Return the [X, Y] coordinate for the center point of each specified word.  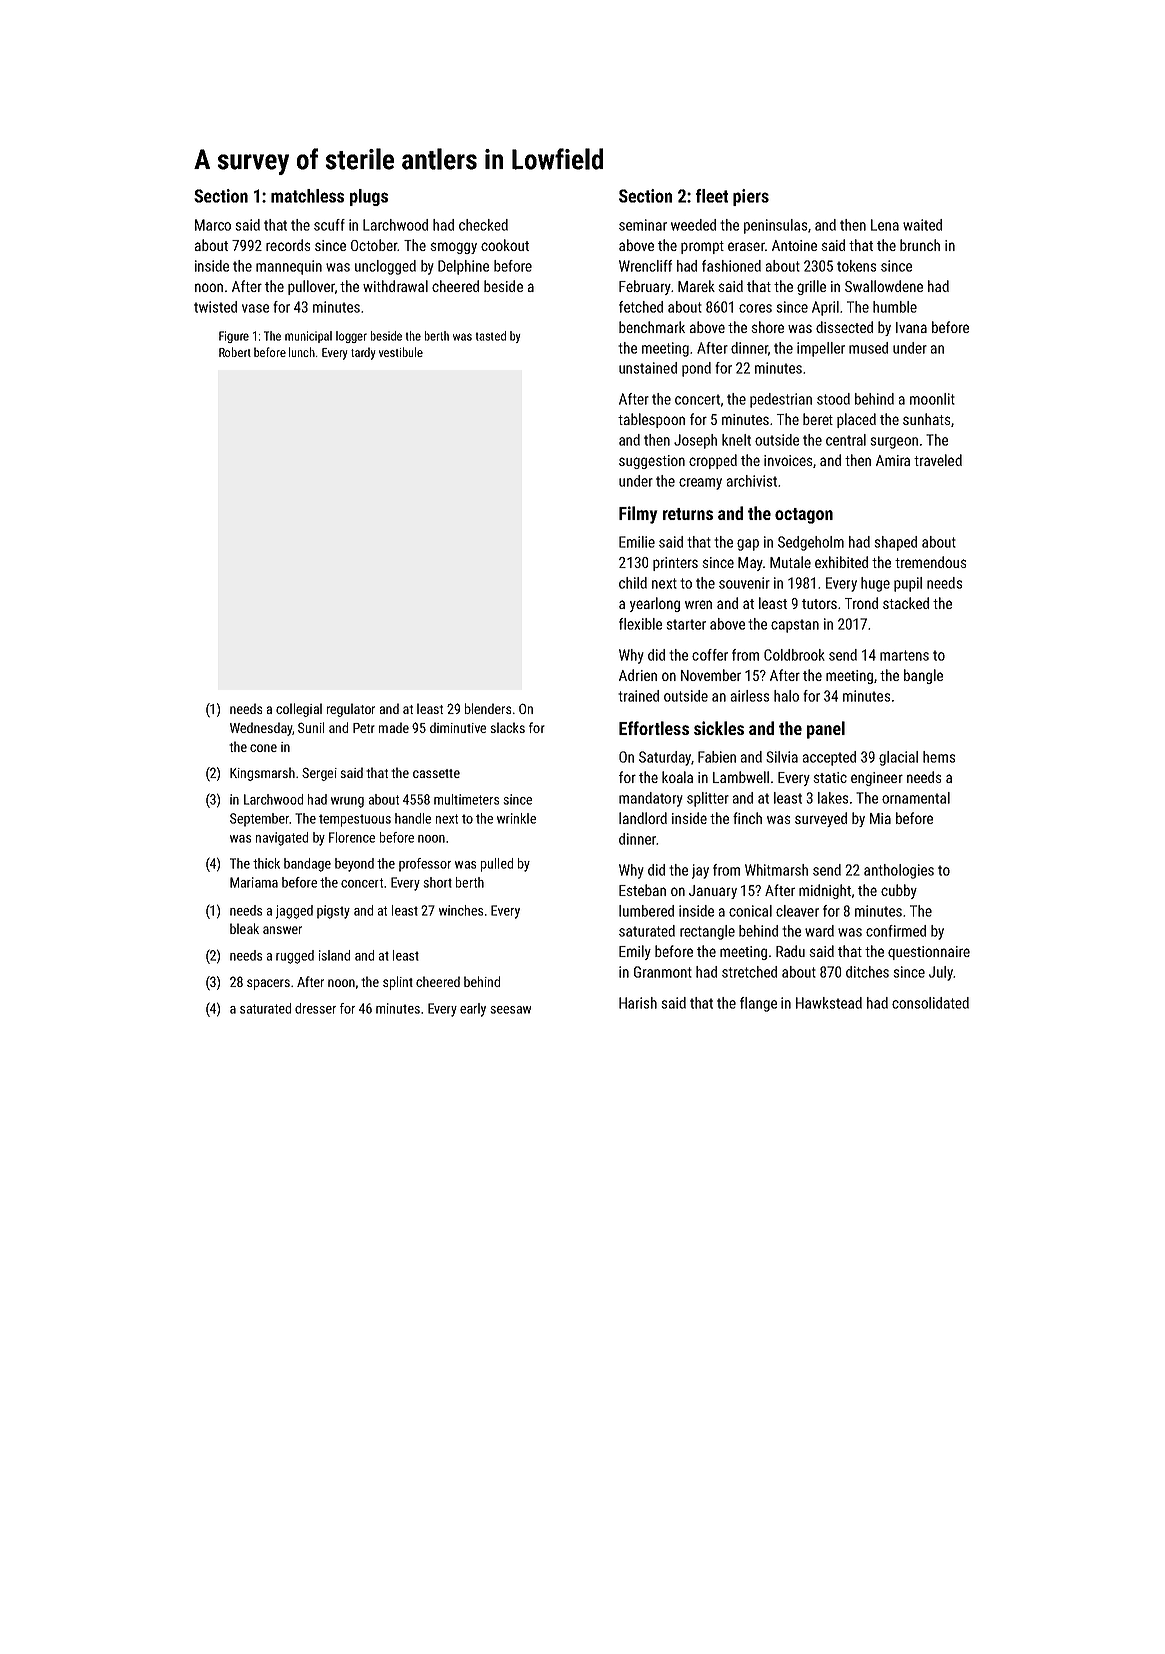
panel [826, 730]
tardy [363, 353]
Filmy [638, 515]
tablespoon [651, 420]
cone [263, 748]
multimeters [466, 799]
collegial [299, 710]
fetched [641, 307]
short [438, 882]
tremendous [930, 562]
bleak [244, 928]
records [288, 245]
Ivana [911, 327]
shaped [895, 543]
